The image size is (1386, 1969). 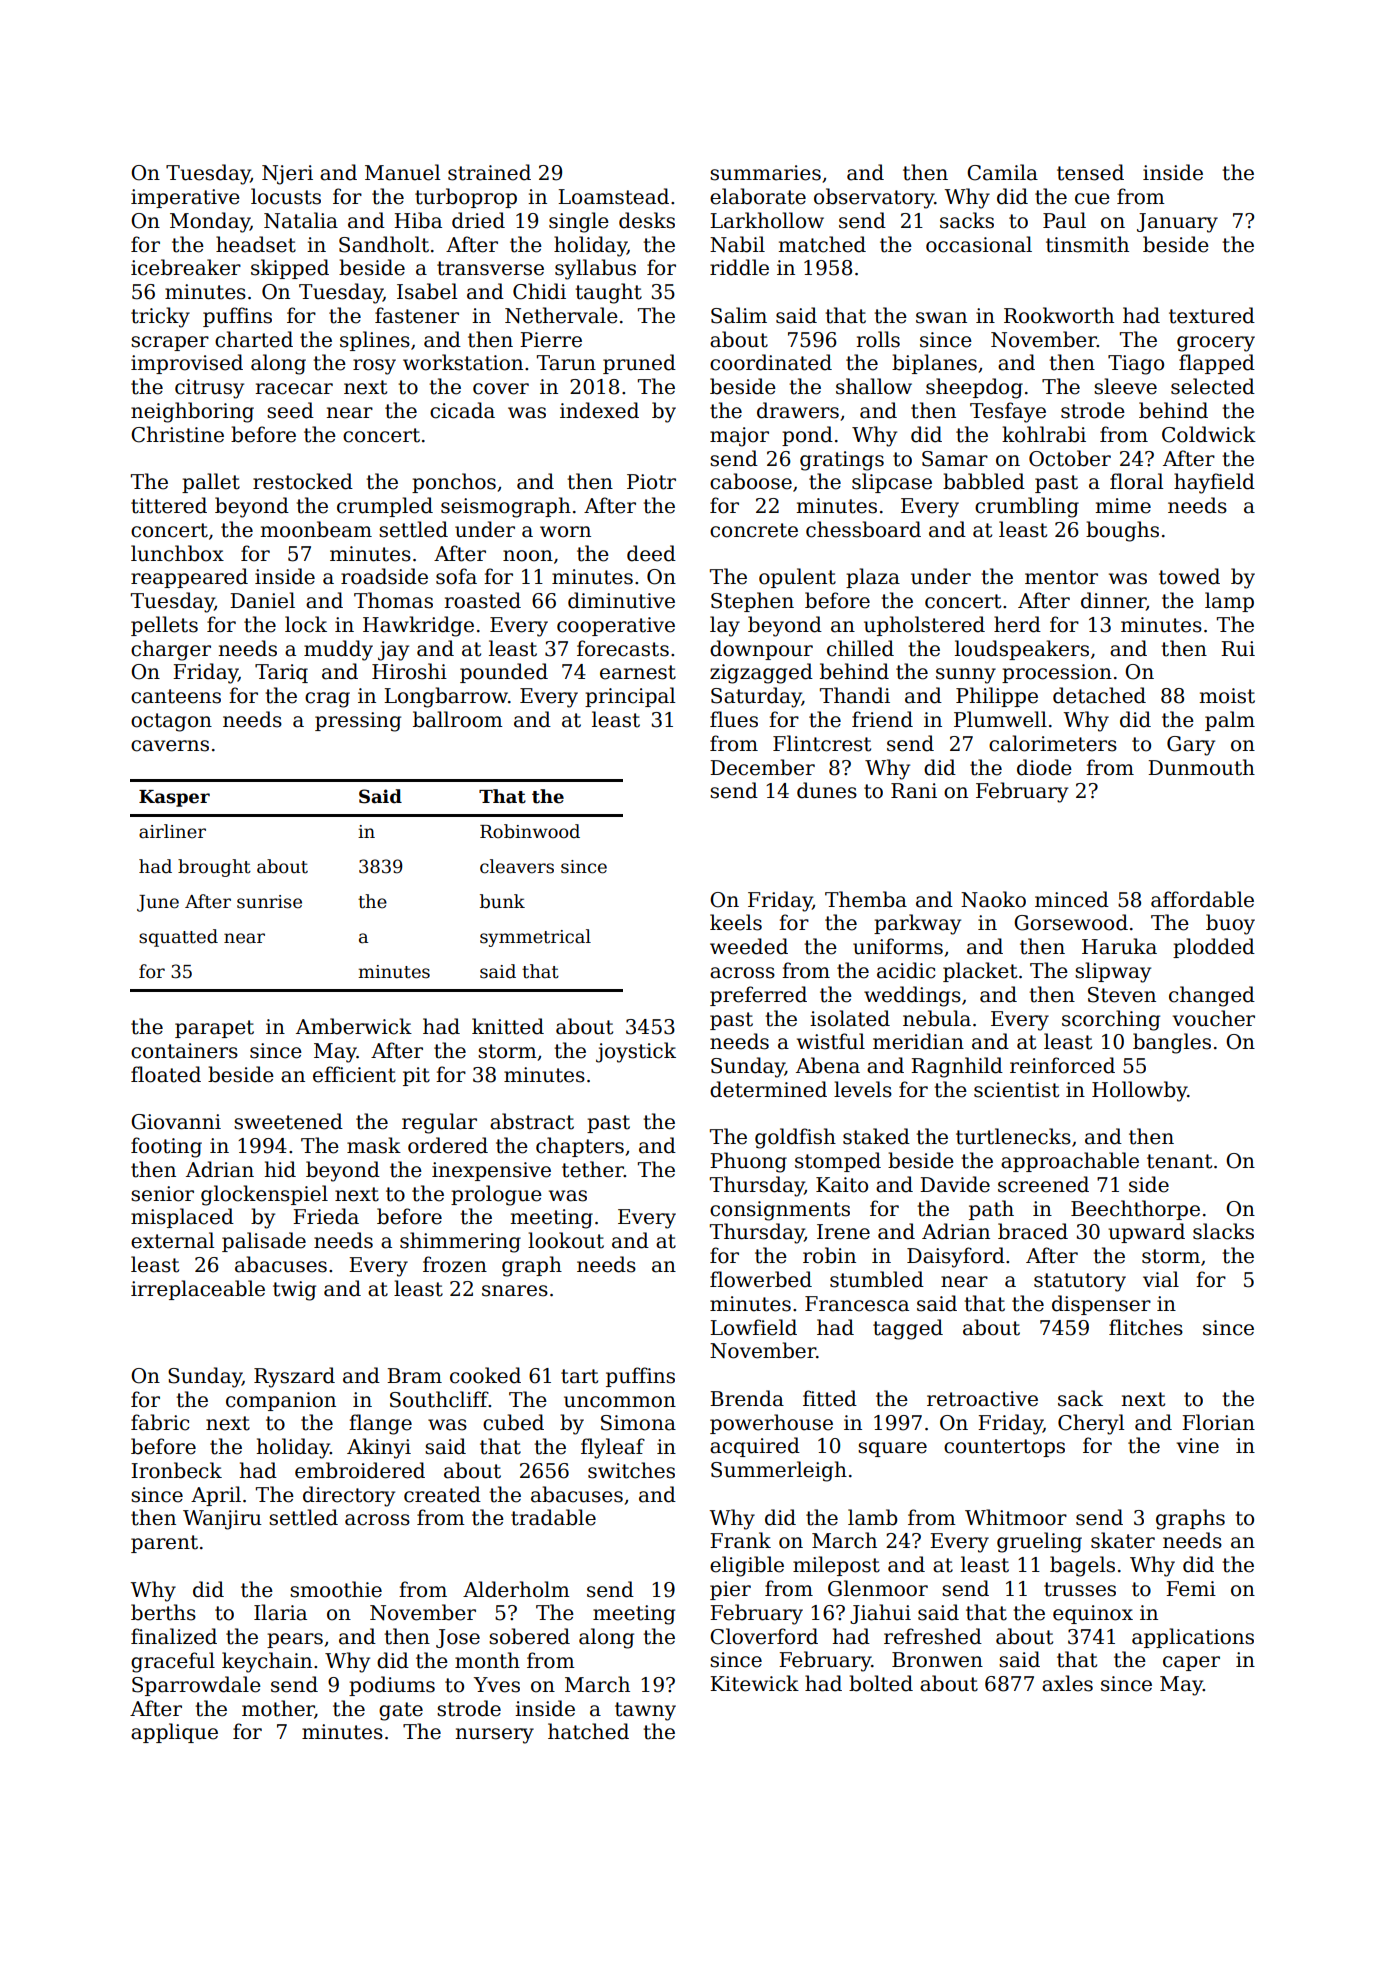 I want to click on bolted, so click(x=881, y=1683).
